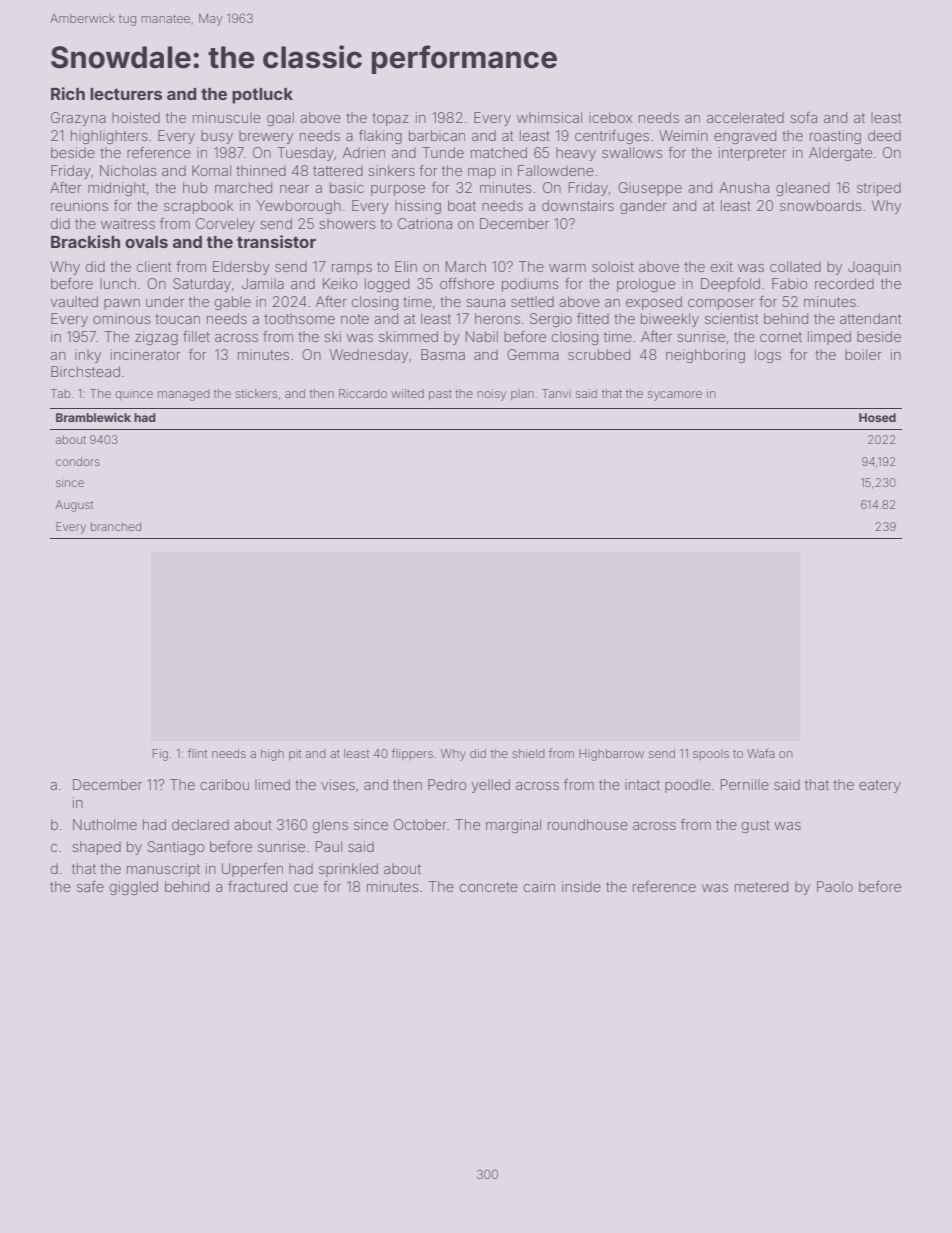 Image resolution: width=952 pixels, height=1233 pixels. Describe the element at coordinates (88, 356) in the image. I see `inky` at that location.
